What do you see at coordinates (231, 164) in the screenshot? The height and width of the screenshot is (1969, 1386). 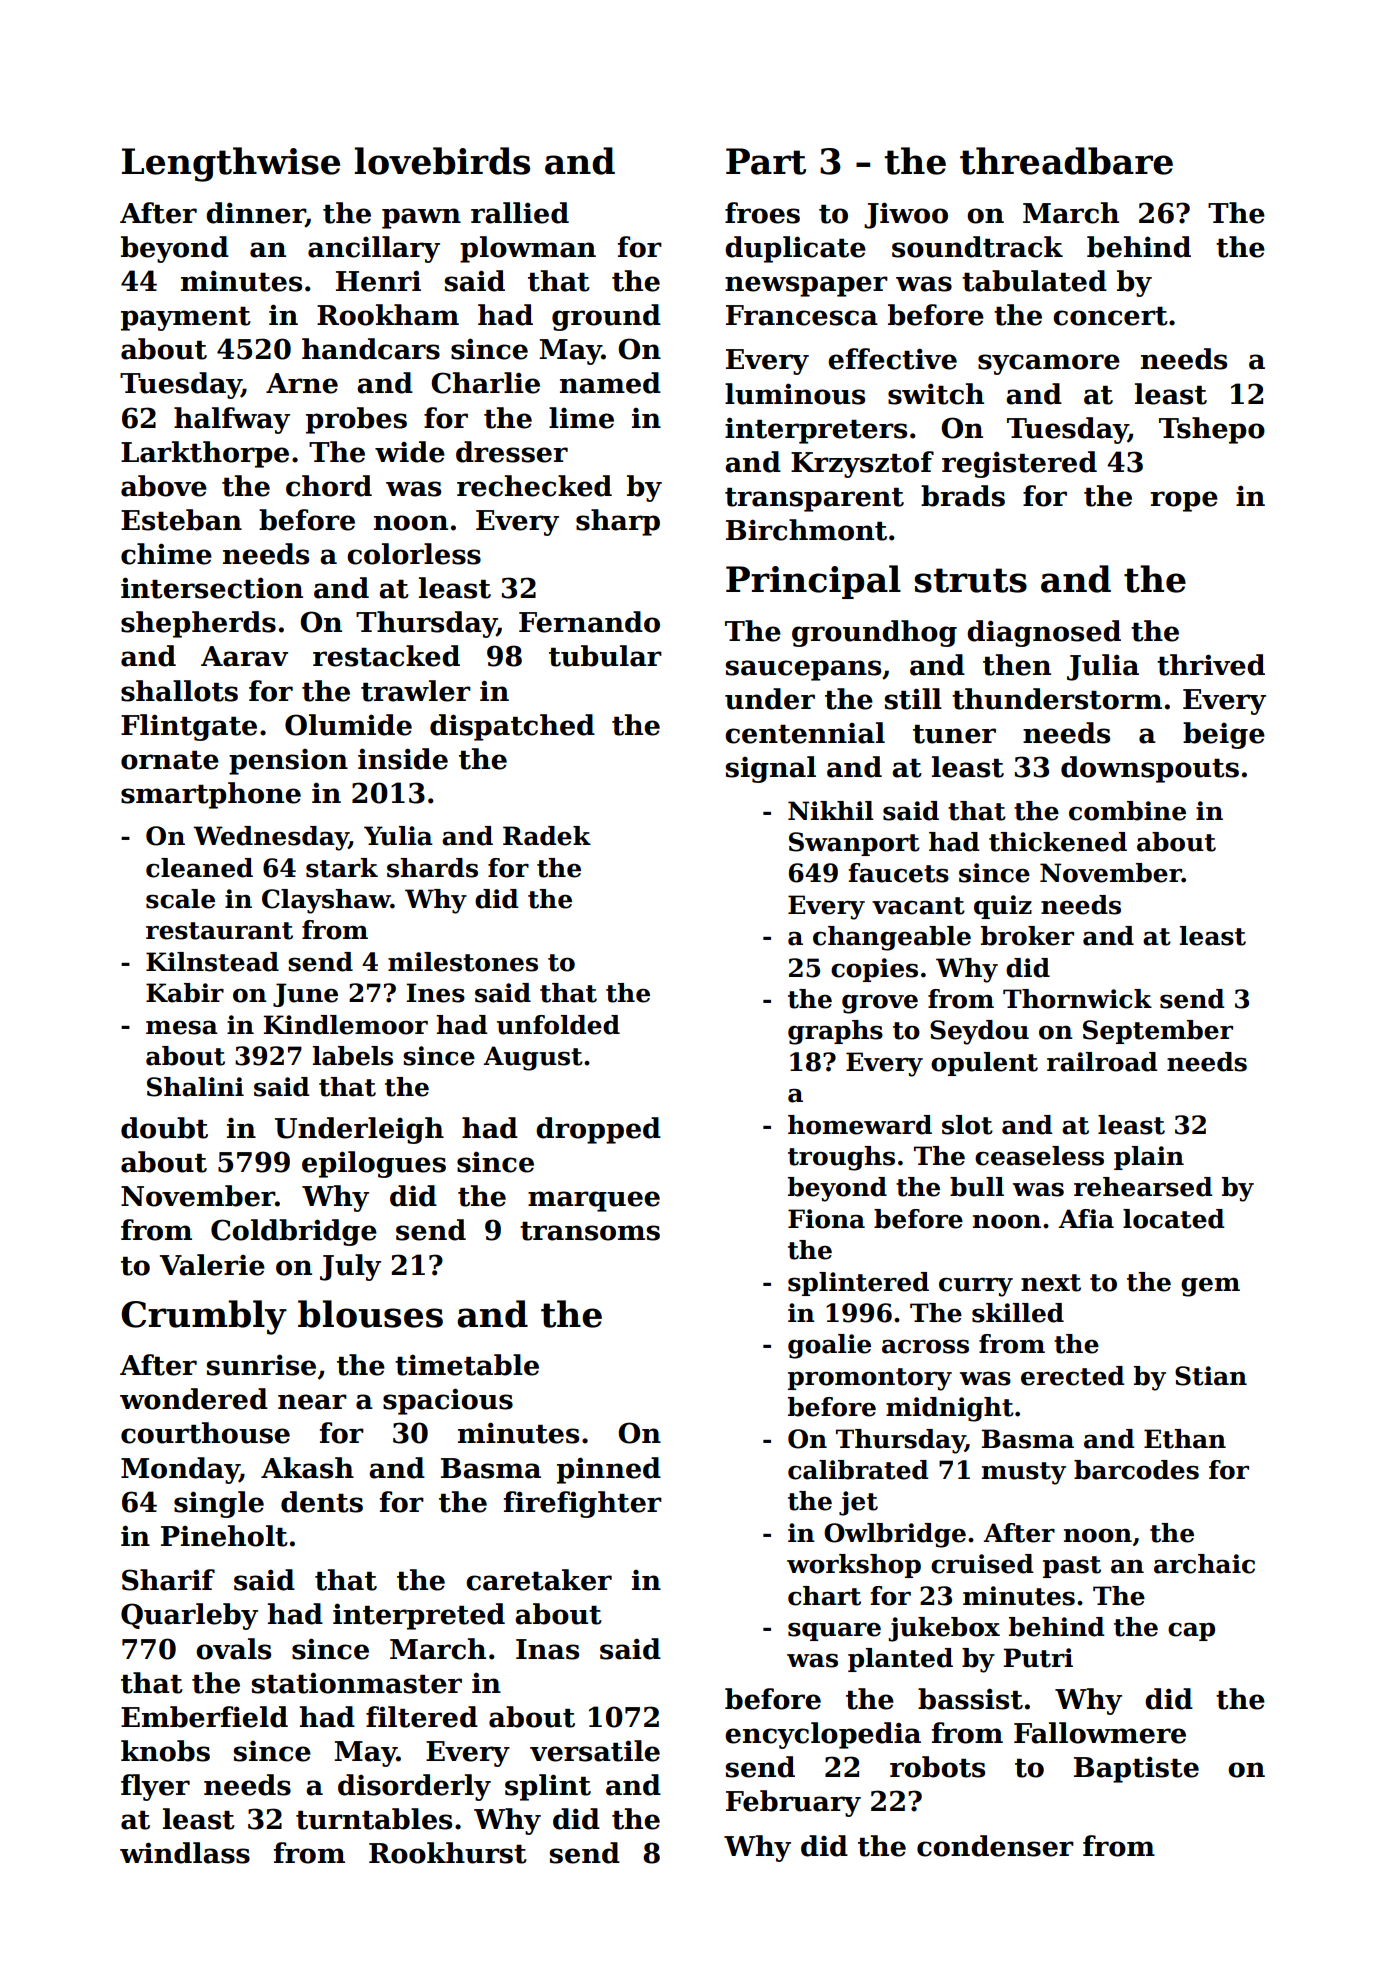 I see `Lengthwise` at bounding box center [231, 164].
